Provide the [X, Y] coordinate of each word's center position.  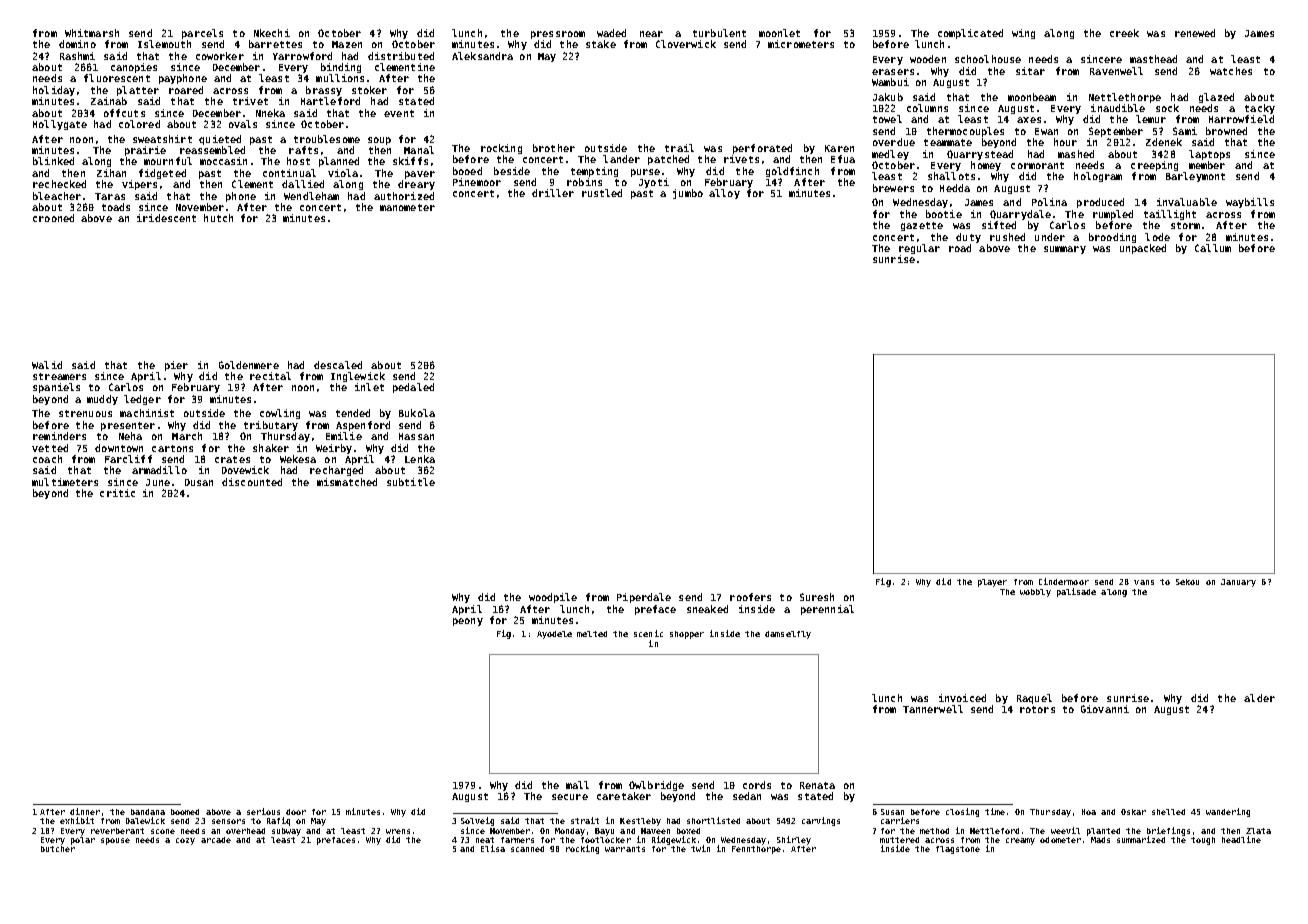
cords [757, 785]
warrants [625, 849]
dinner [85, 811]
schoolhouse [988, 59]
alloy [724, 194]
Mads [1100, 840]
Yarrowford [302, 56]
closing [962, 812]
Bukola [417, 413]
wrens [398, 831]
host [298, 161]
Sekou [1187, 582]
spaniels [56, 388]
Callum [1213, 248]
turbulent [719, 33]
